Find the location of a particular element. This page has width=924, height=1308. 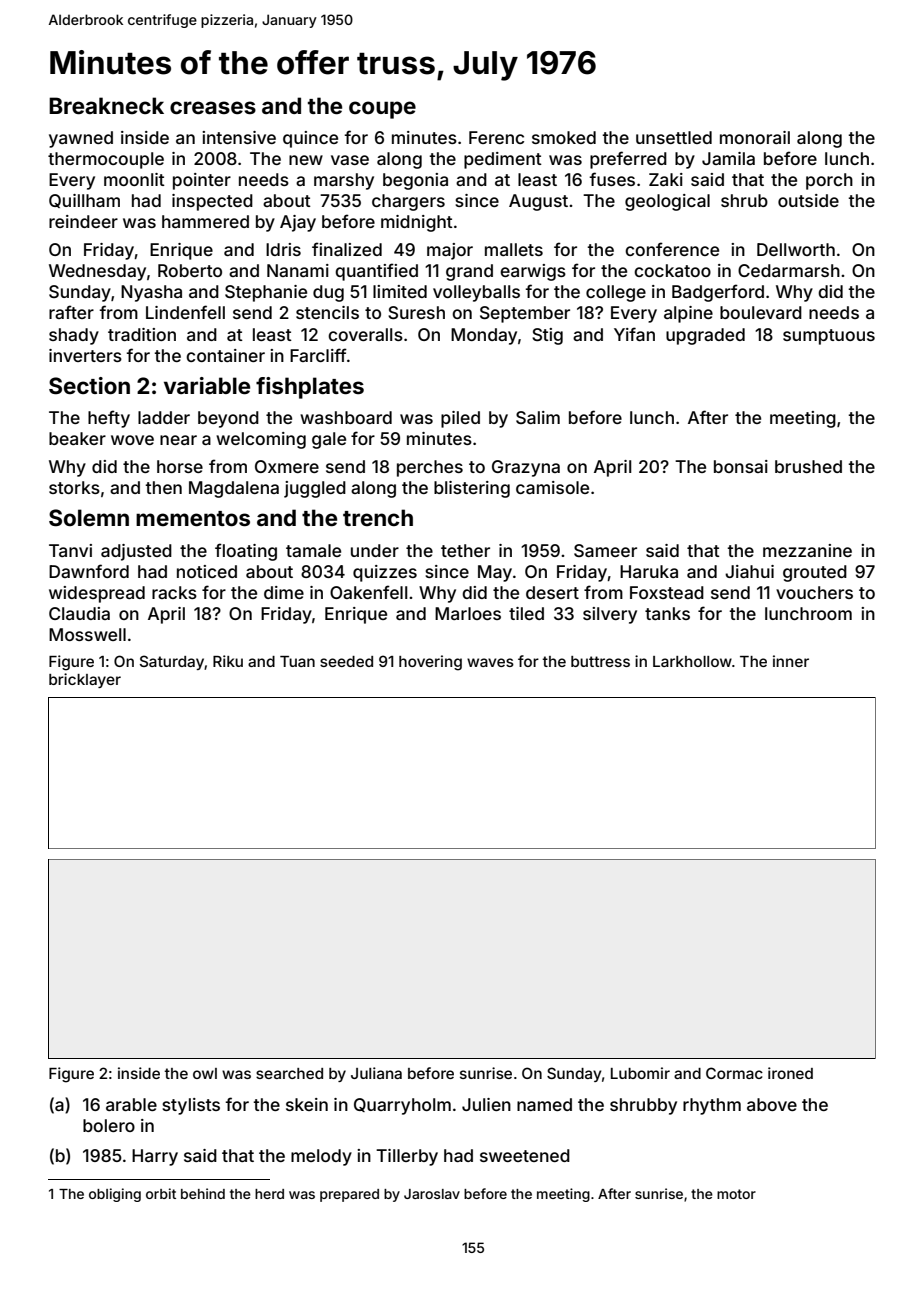

herd is located at coordinates (269, 1194).
